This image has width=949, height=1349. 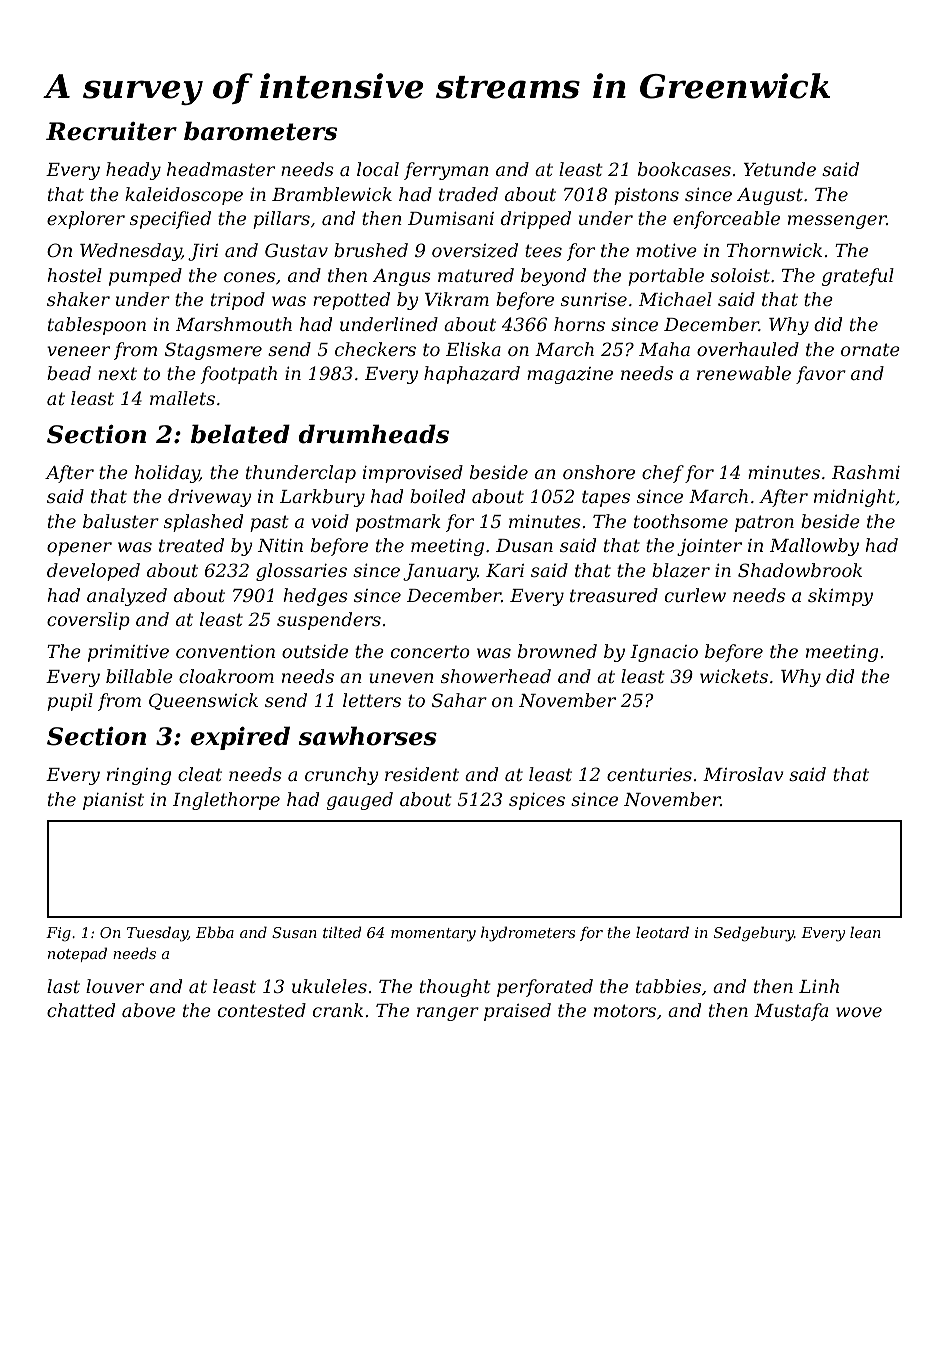 I want to click on louver, so click(x=115, y=986).
